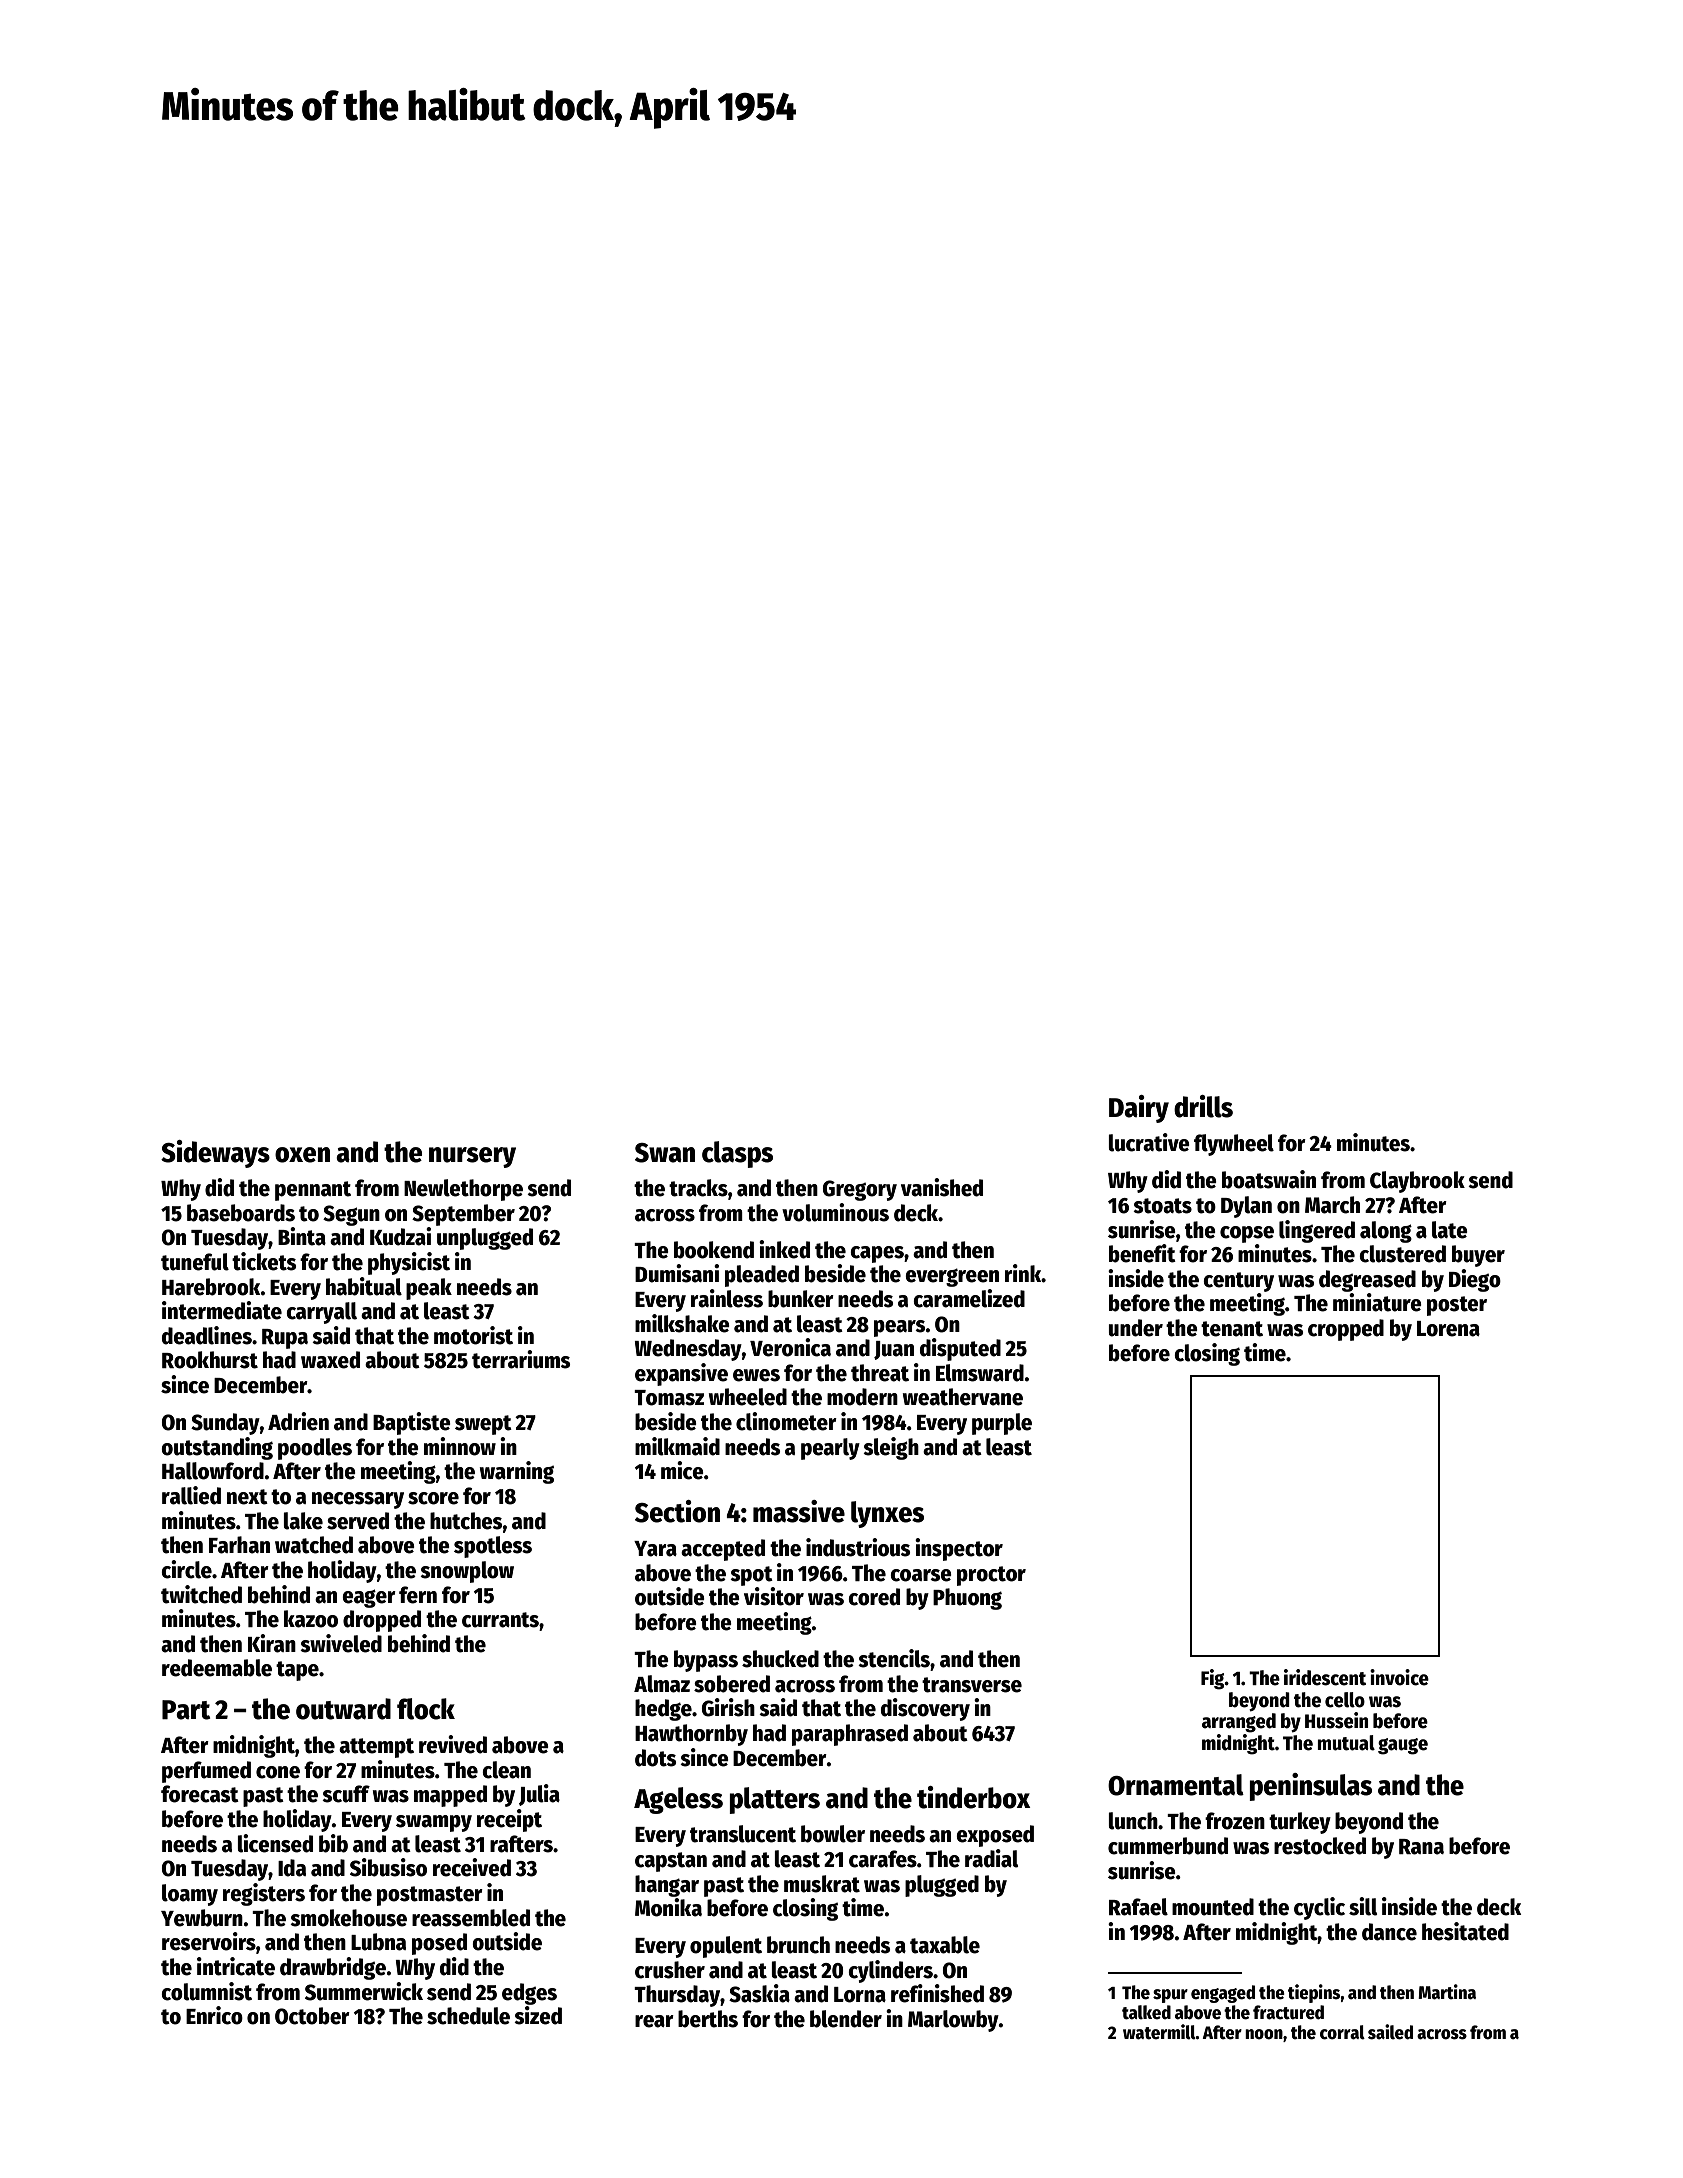 The height and width of the screenshot is (2178, 1683). What do you see at coordinates (214, 2015) in the screenshot?
I see `Enrico` at bounding box center [214, 2015].
